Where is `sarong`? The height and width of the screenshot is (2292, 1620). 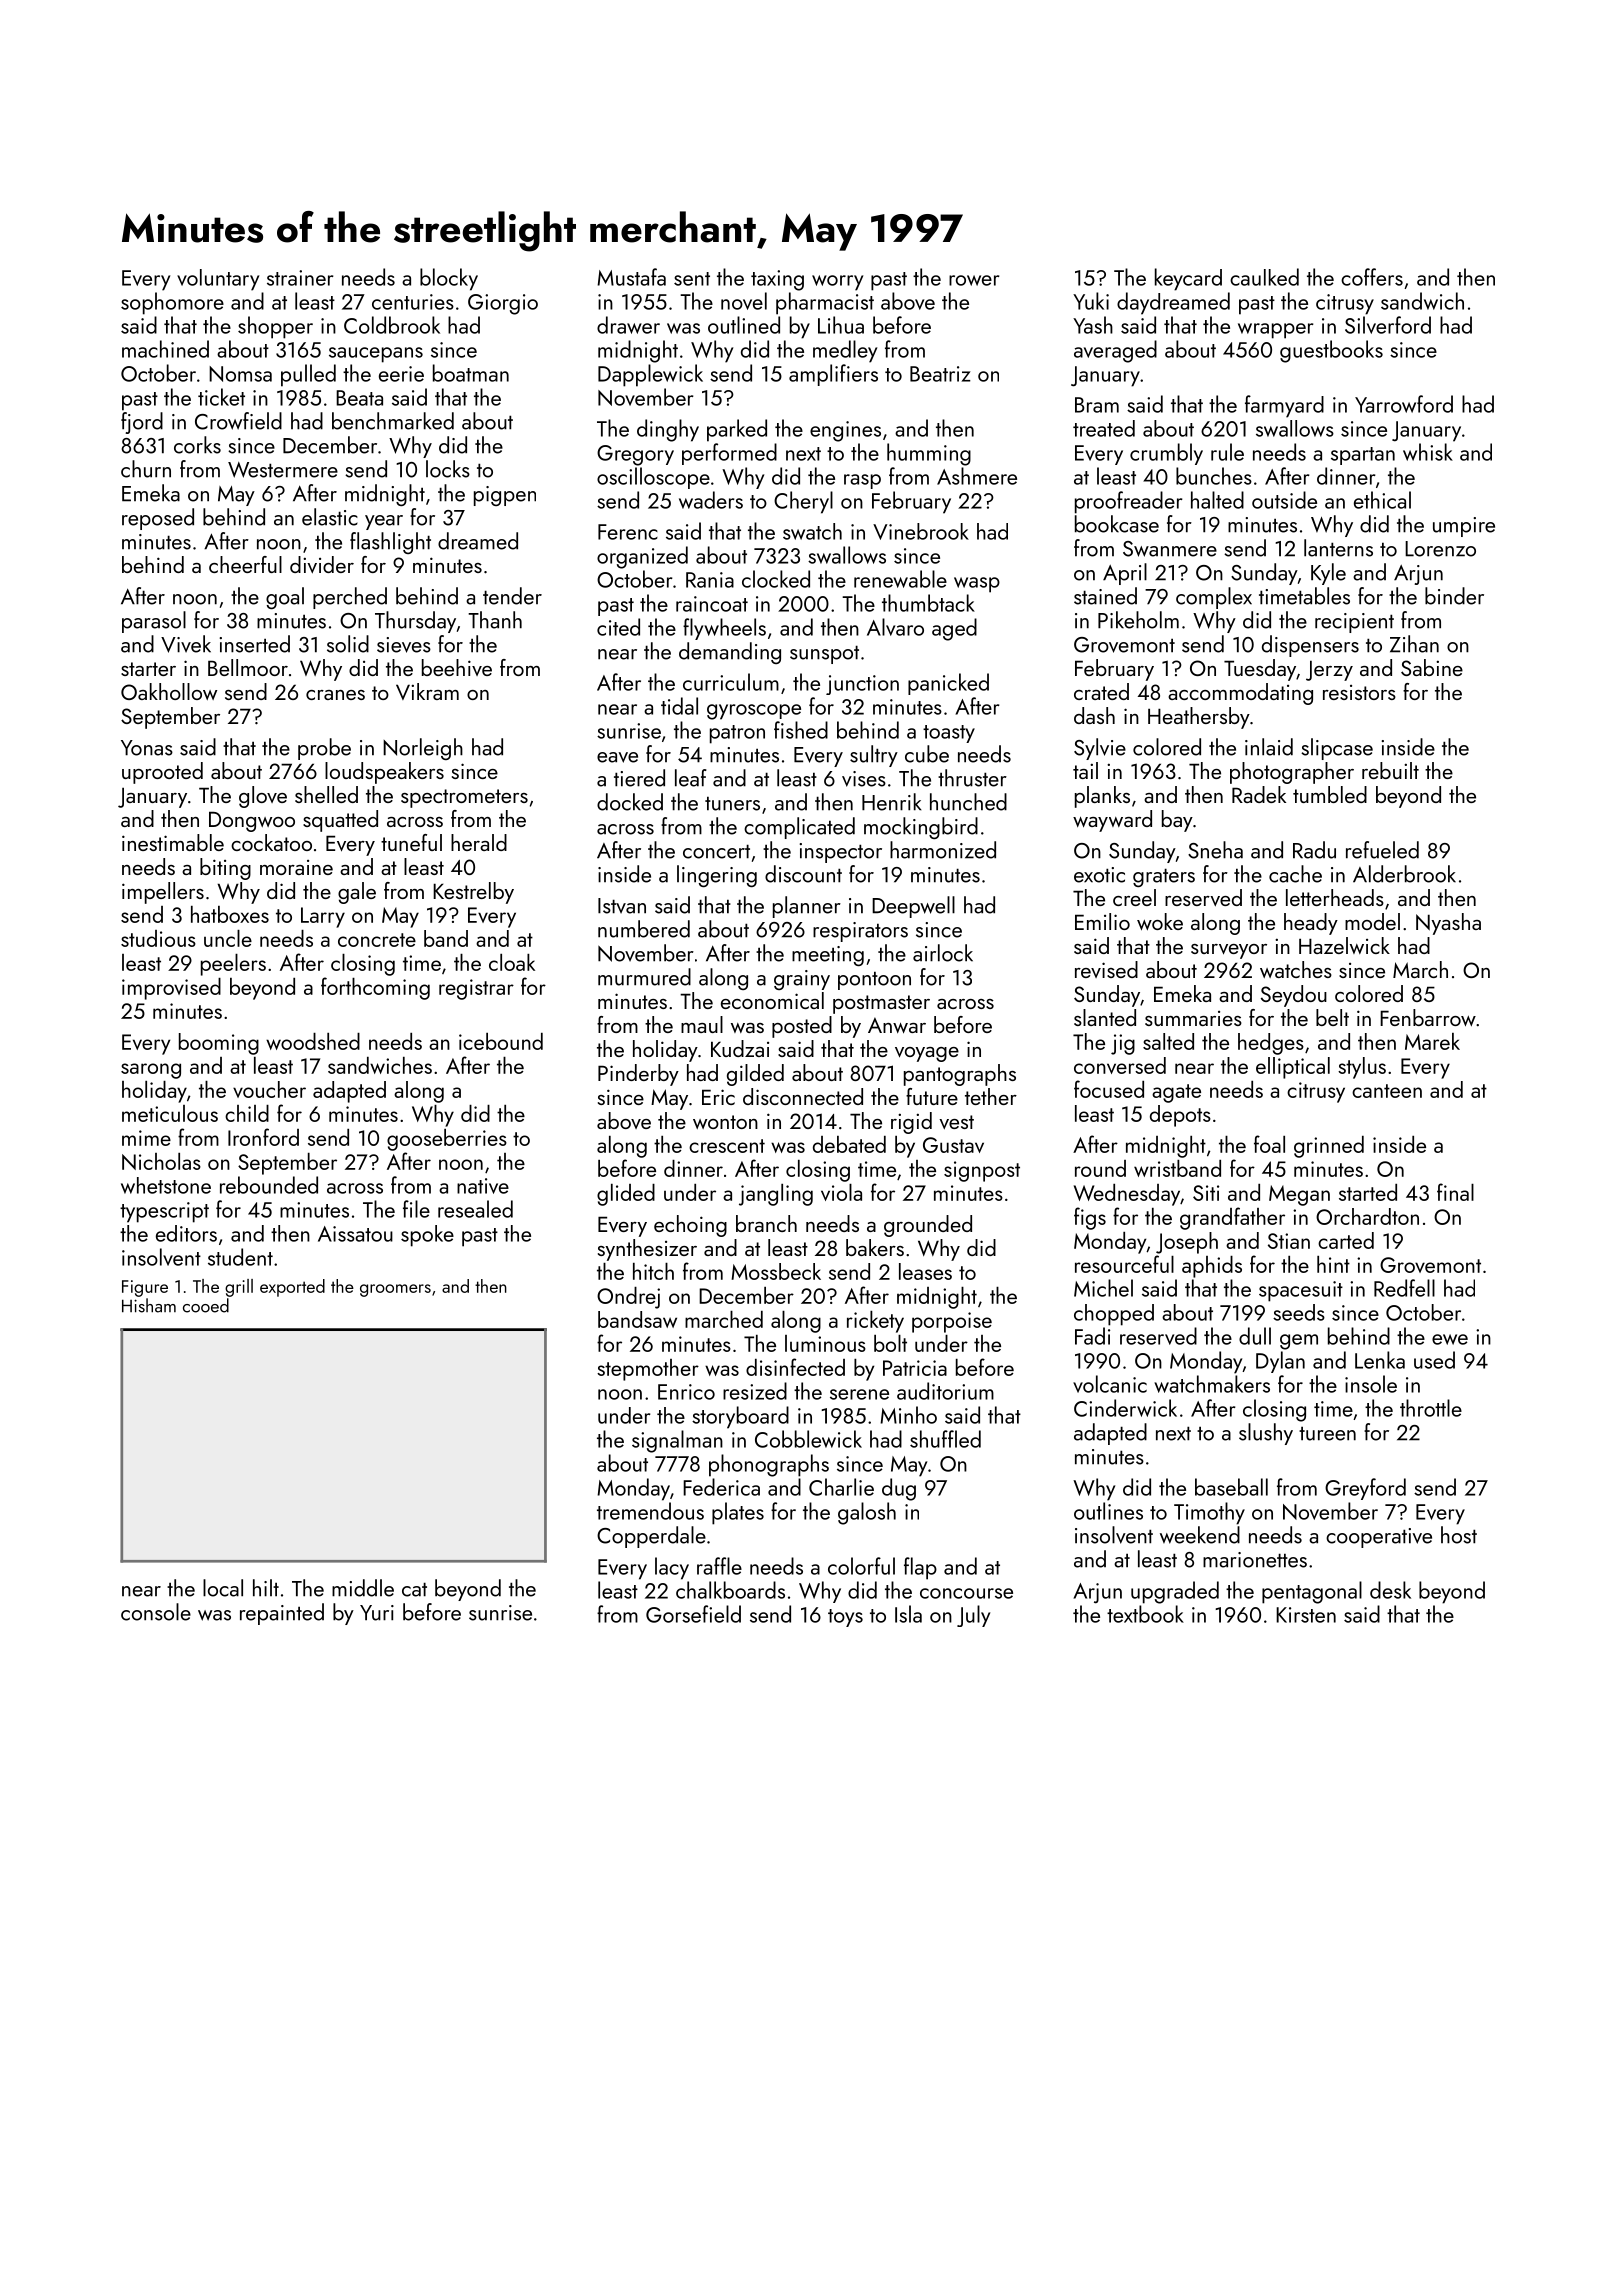
sarong is located at coordinates (151, 1071).
